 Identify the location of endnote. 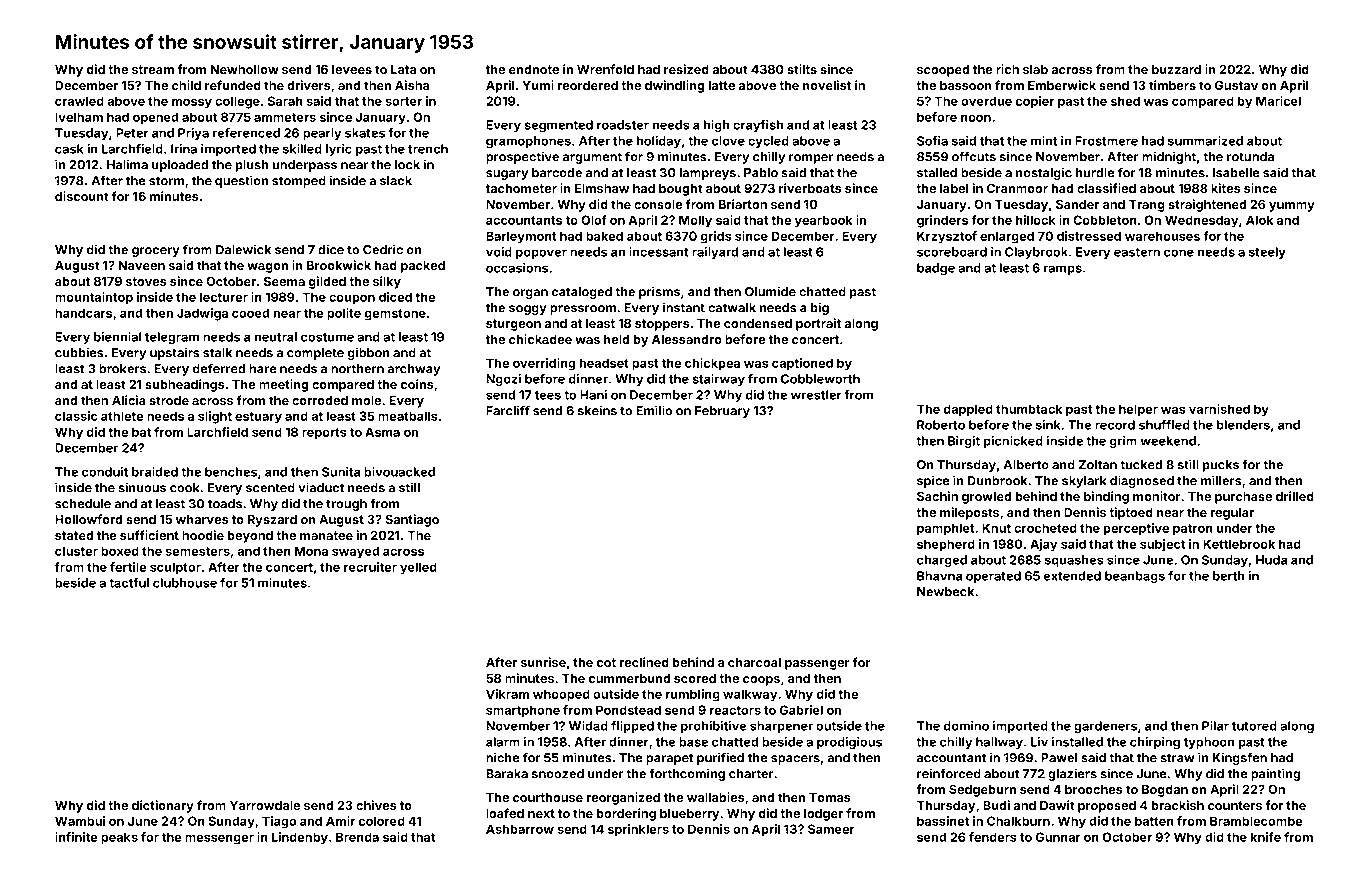
(534, 69).
